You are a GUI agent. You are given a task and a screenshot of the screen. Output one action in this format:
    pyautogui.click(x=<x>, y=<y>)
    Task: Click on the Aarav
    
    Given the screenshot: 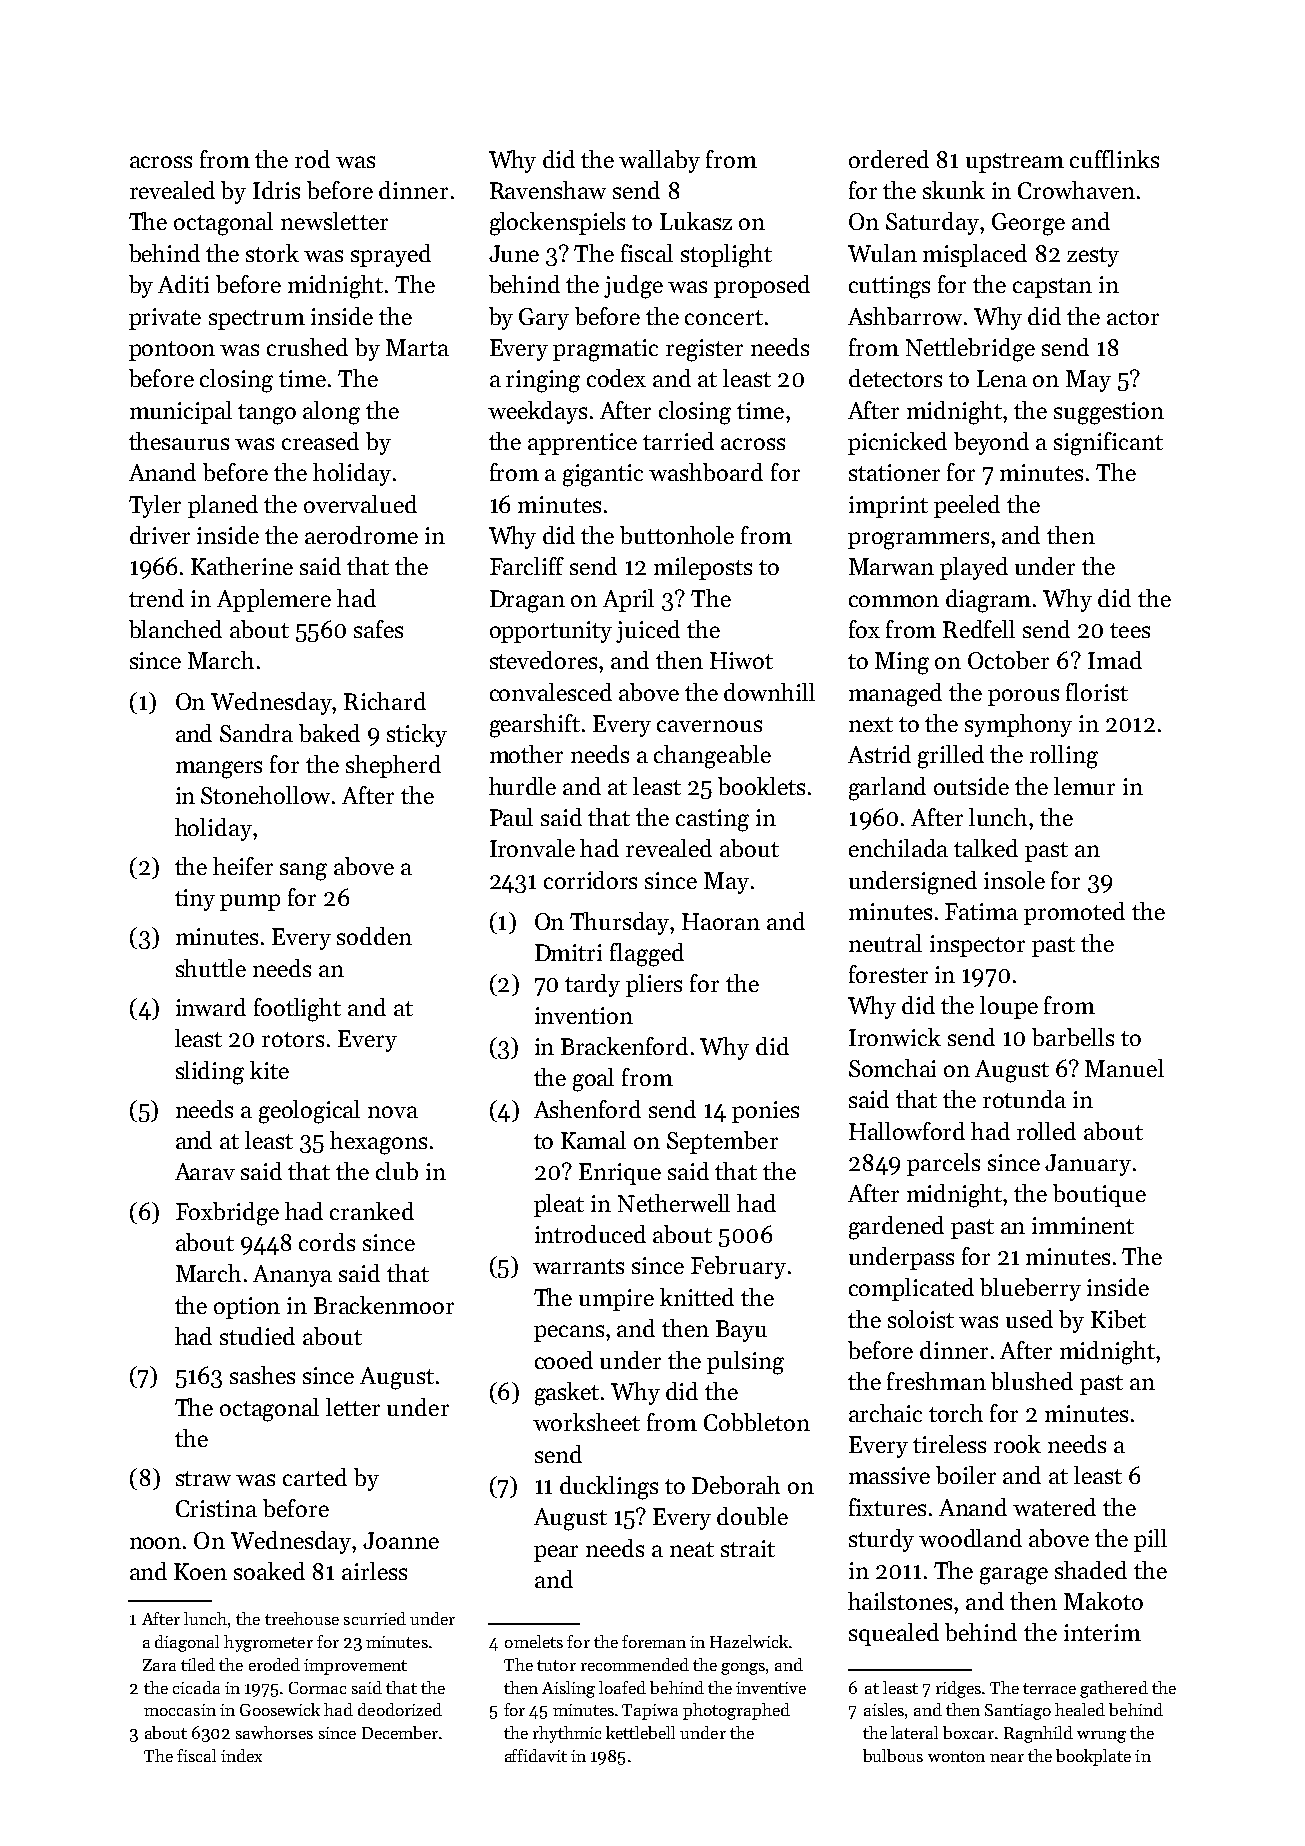 What is the action you would take?
    pyautogui.click(x=205, y=1171)
